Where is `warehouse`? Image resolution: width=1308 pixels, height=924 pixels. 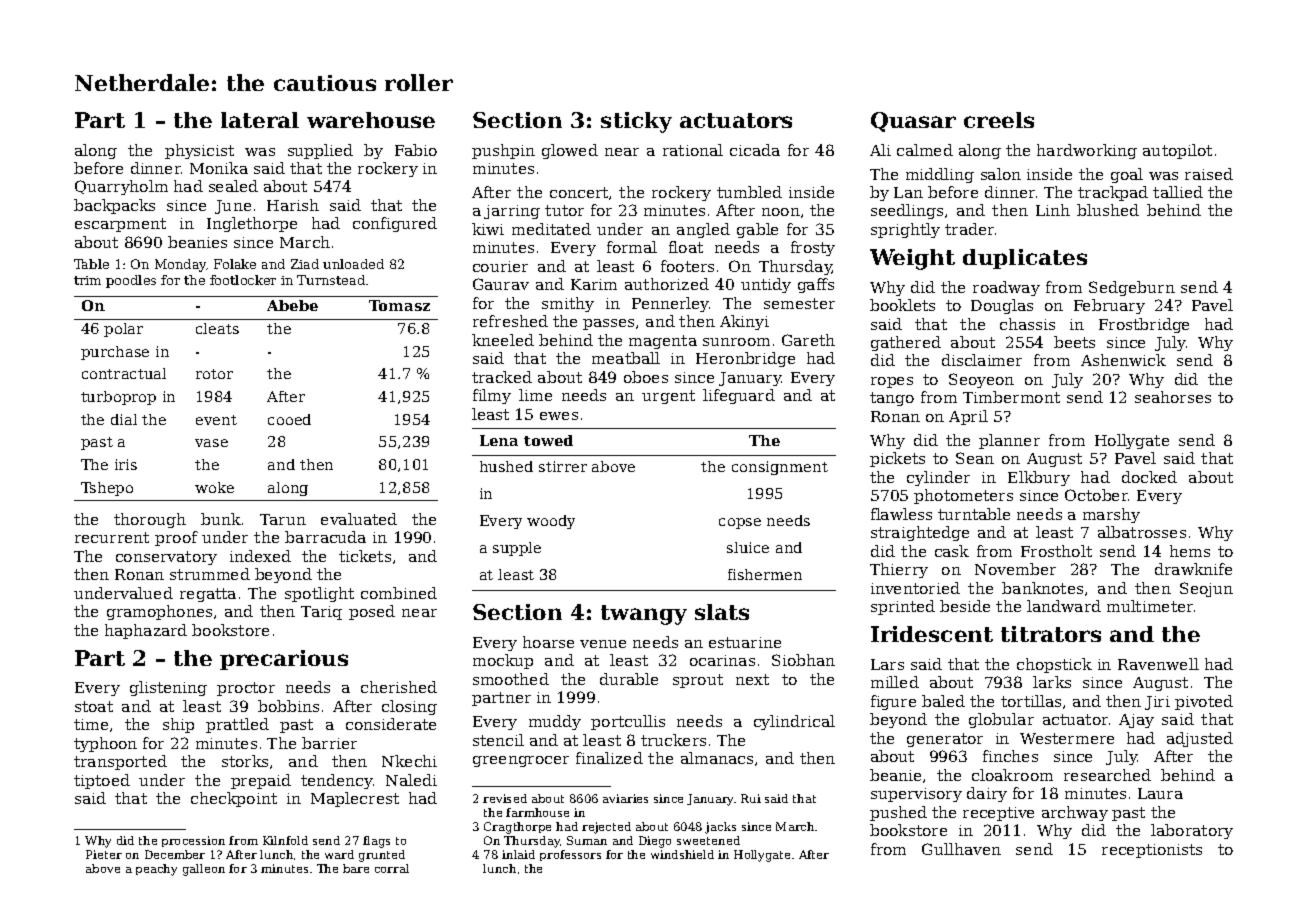 warehouse is located at coordinates (371, 120).
